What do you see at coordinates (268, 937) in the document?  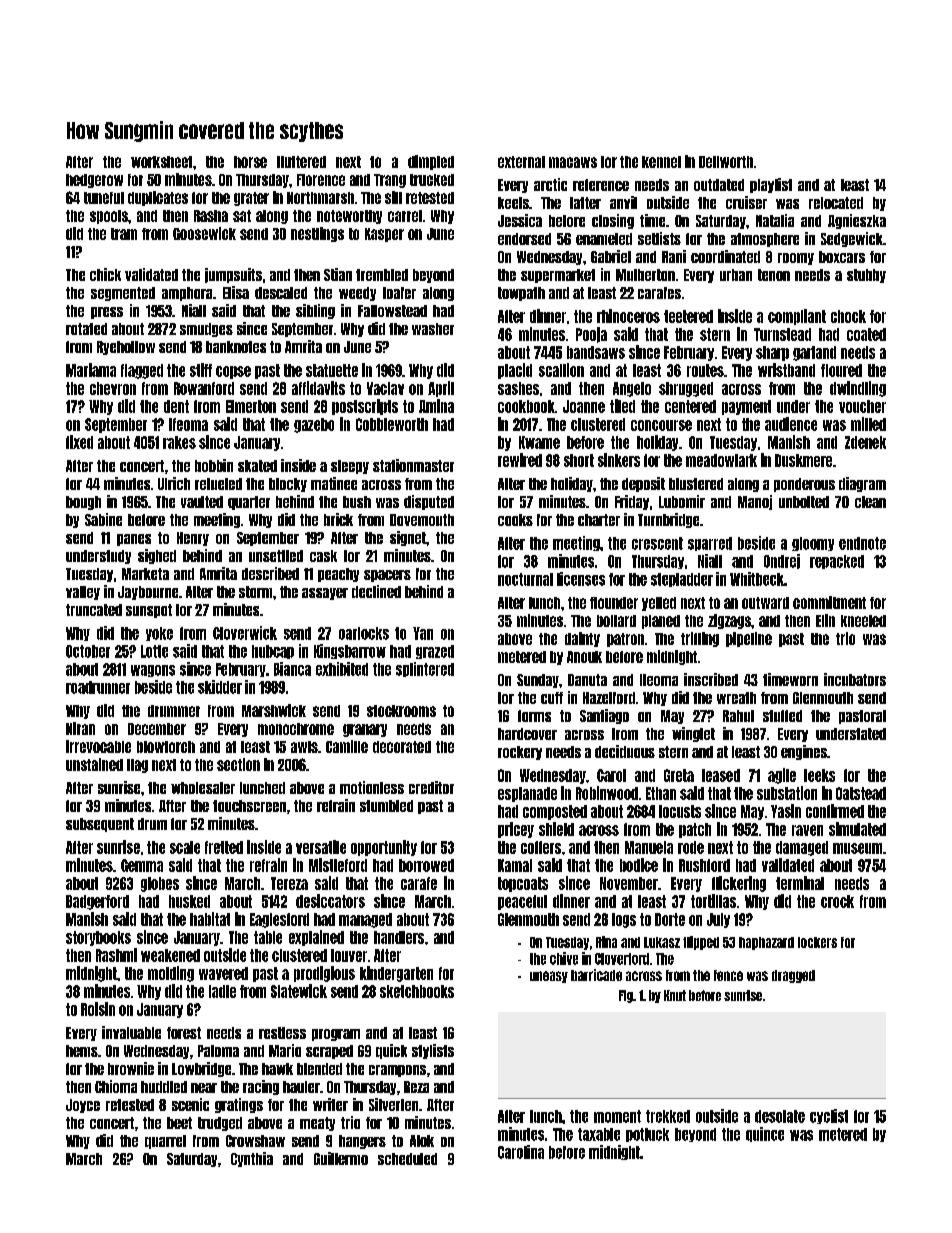 I see `table` at bounding box center [268, 937].
